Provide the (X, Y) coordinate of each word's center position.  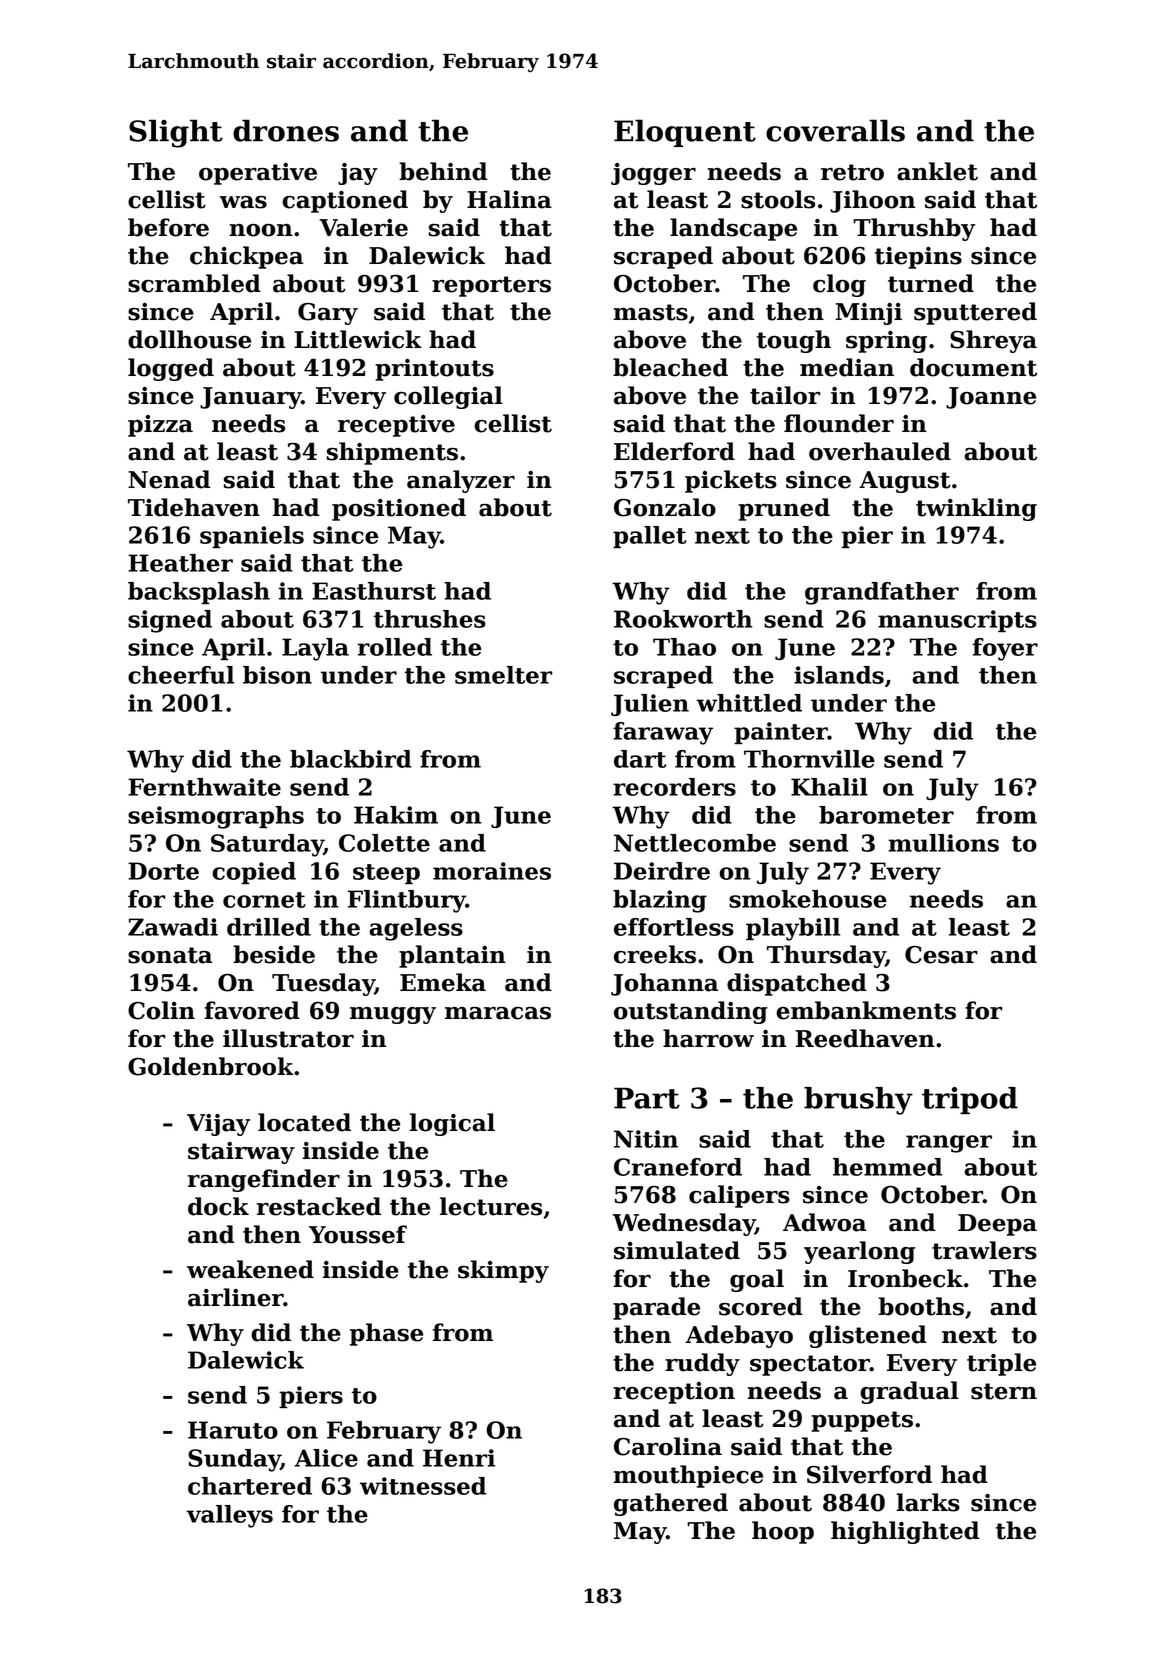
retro (852, 172)
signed (170, 621)
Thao (684, 647)
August (905, 482)
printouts (434, 370)
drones (286, 130)
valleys (229, 1516)
